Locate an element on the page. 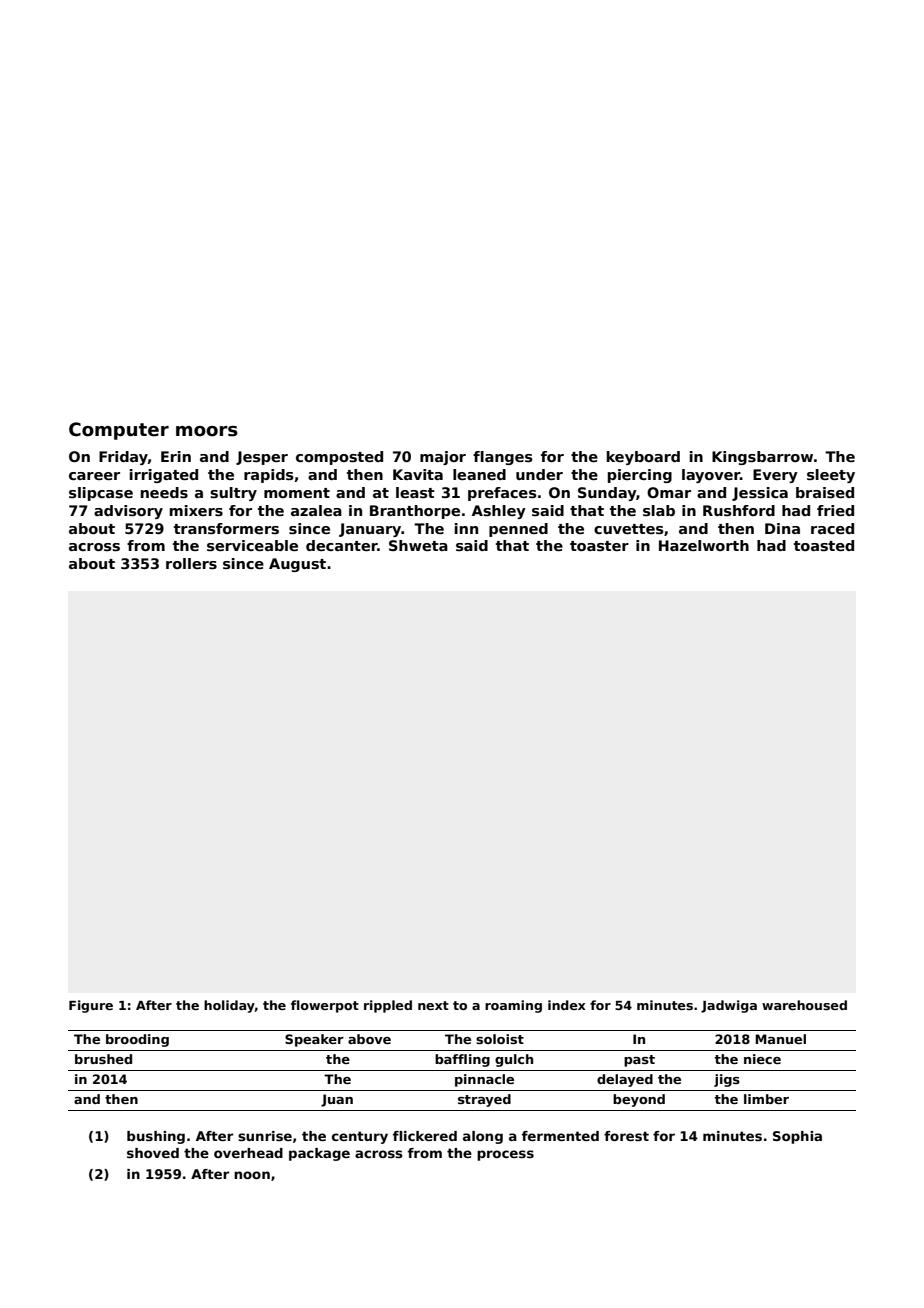 Image resolution: width=924 pixels, height=1308 pixels. Sophia is located at coordinates (797, 1137).
